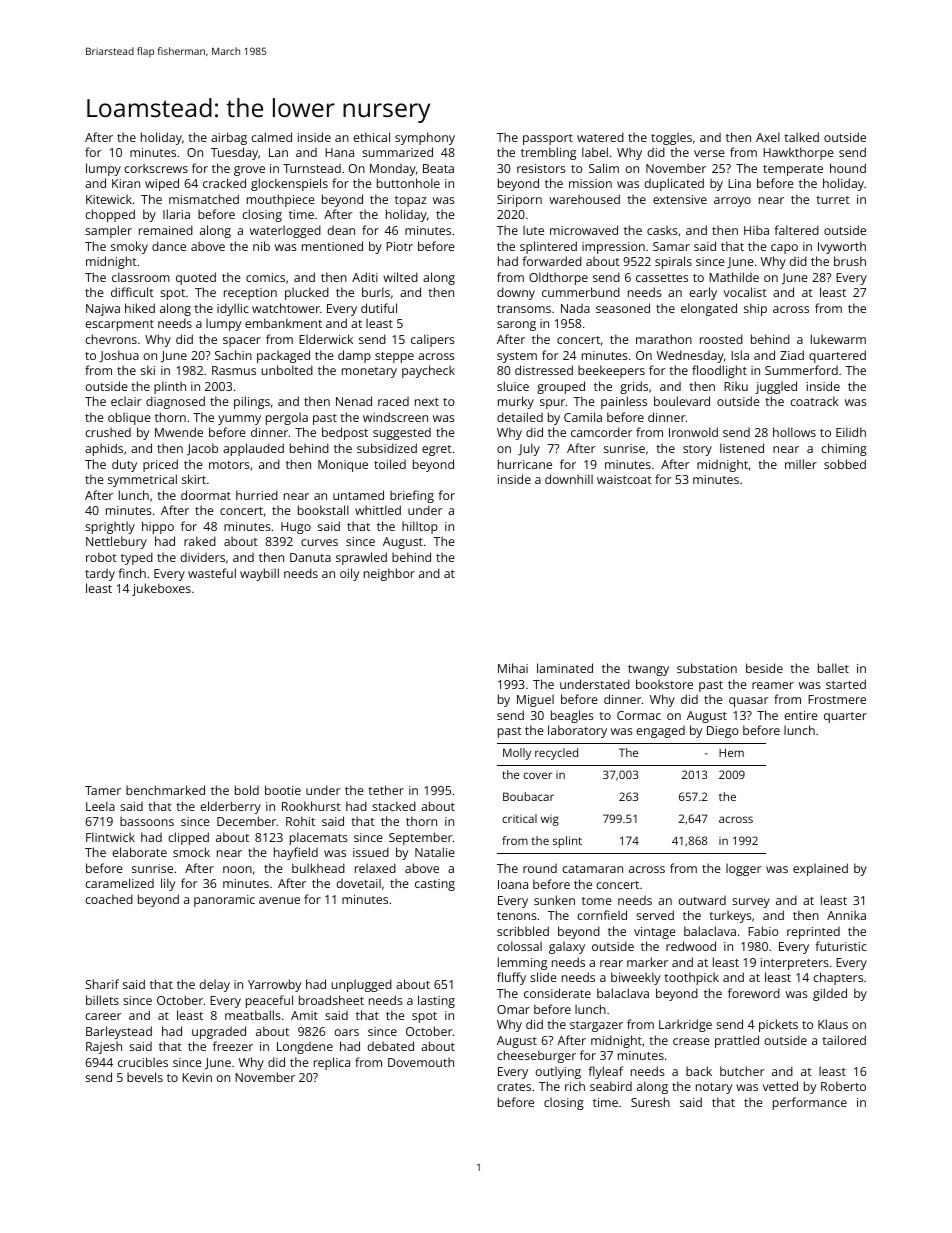  Describe the element at coordinates (386, 790) in the image. I see `tether` at that location.
